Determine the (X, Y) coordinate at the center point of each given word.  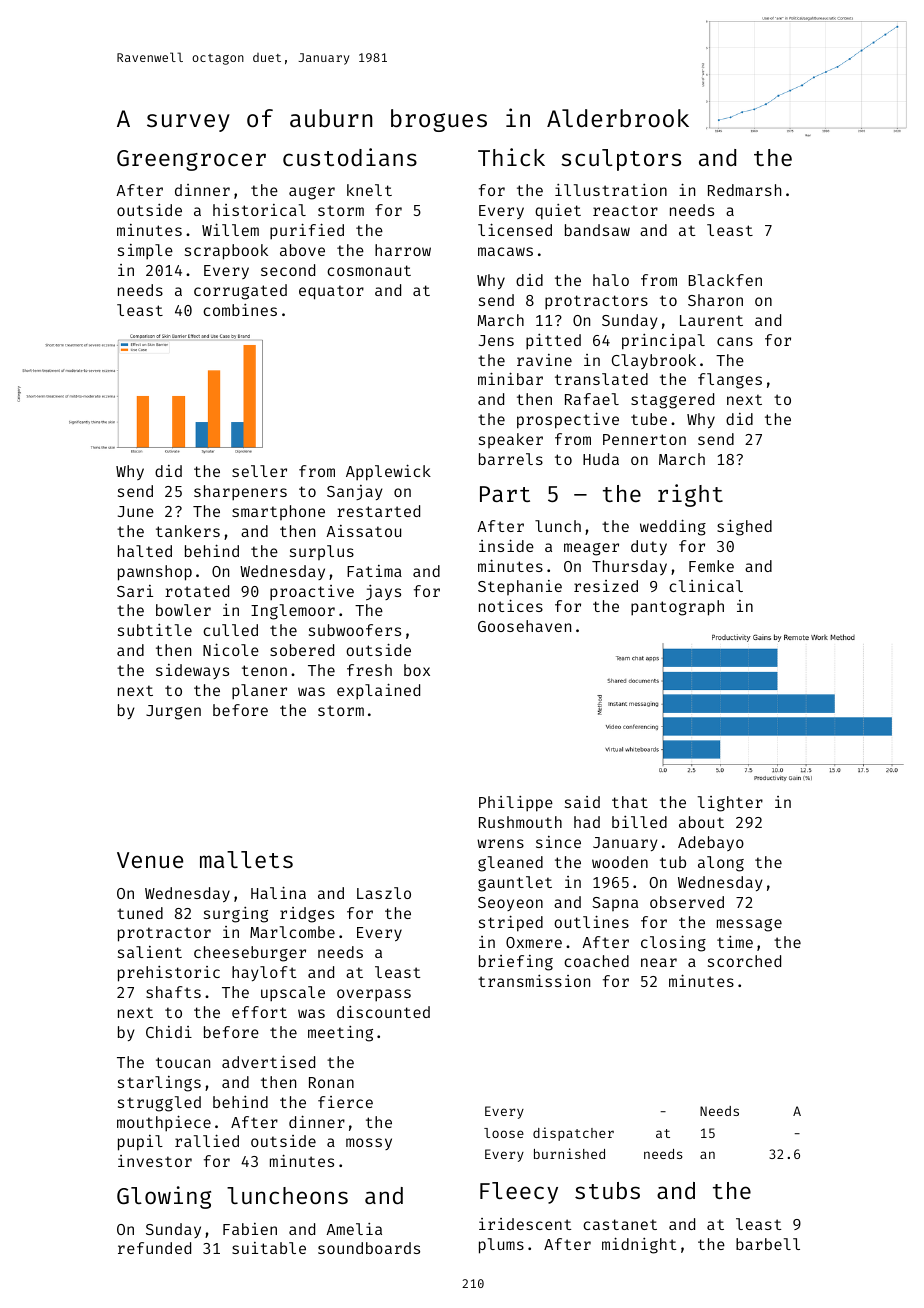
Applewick (388, 472)
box (417, 670)
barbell (768, 1244)
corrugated (240, 292)
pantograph (677, 608)
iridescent (525, 1224)
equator (331, 292)
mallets (246, 859)
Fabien (250, 1229)
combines (240, 310)
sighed (744, 528)
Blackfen (725, 280)
